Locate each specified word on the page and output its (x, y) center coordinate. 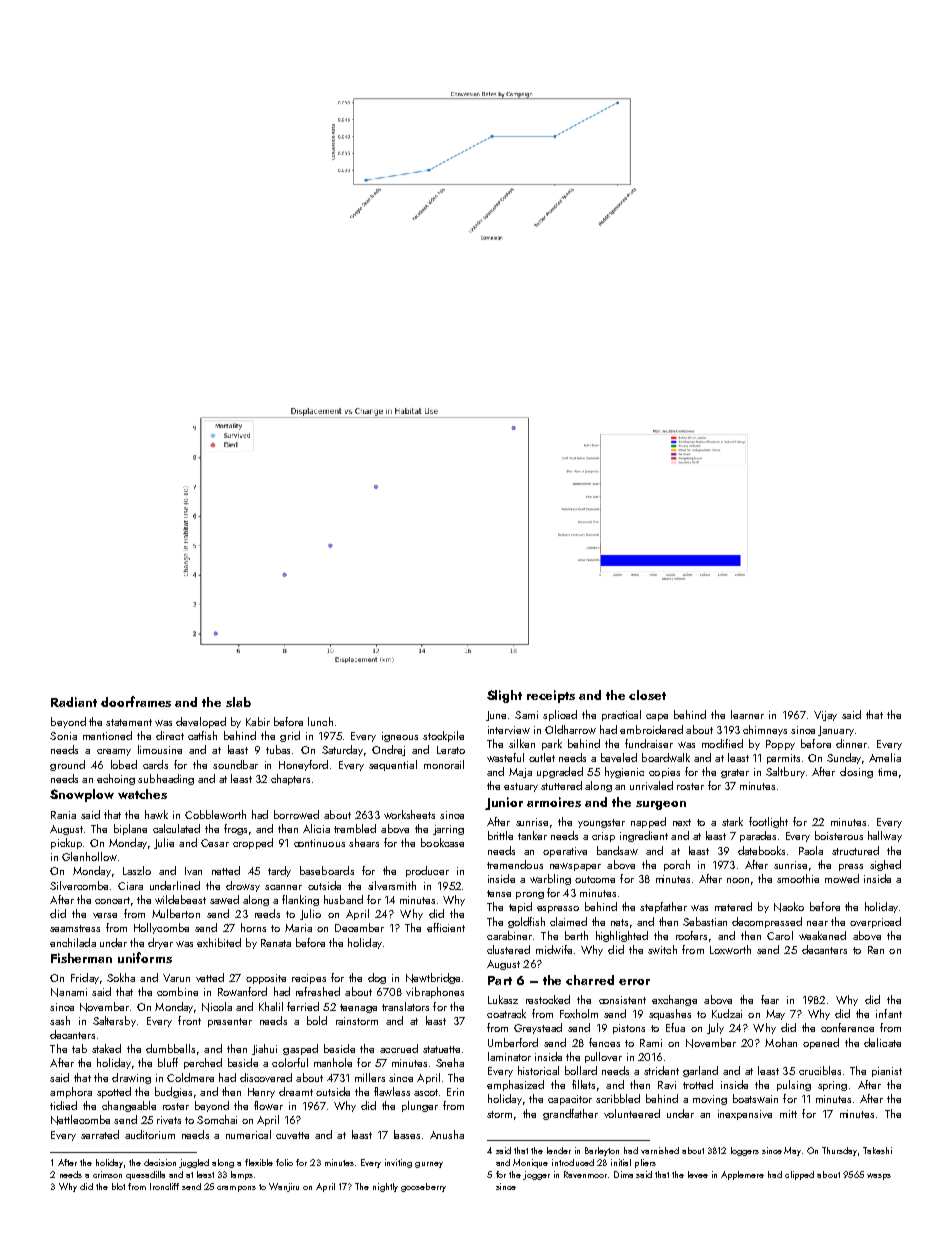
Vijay (825, 716)
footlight (768, 822)
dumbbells (170, 1048)
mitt (788, 1114)
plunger (420, 1106)
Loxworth (730, 949)
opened (821, 1043)
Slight (504, 696)
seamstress (75, 928)
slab (238, 702)
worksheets (409, 814)
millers (370, 1077)
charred (590, 980)
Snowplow (82, 795)
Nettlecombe (80, 1120)
